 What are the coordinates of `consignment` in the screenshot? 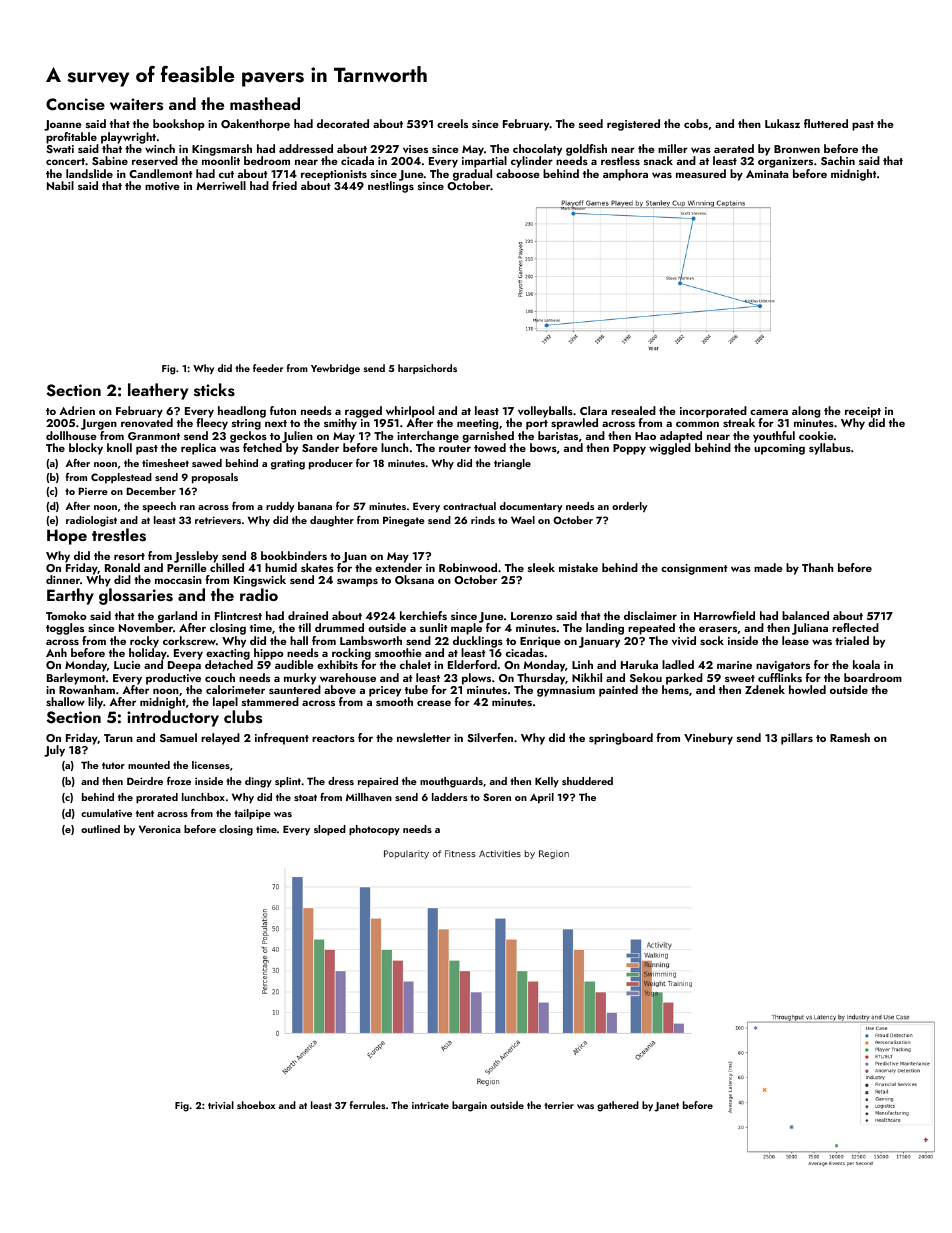 It's located at (694, 569).
